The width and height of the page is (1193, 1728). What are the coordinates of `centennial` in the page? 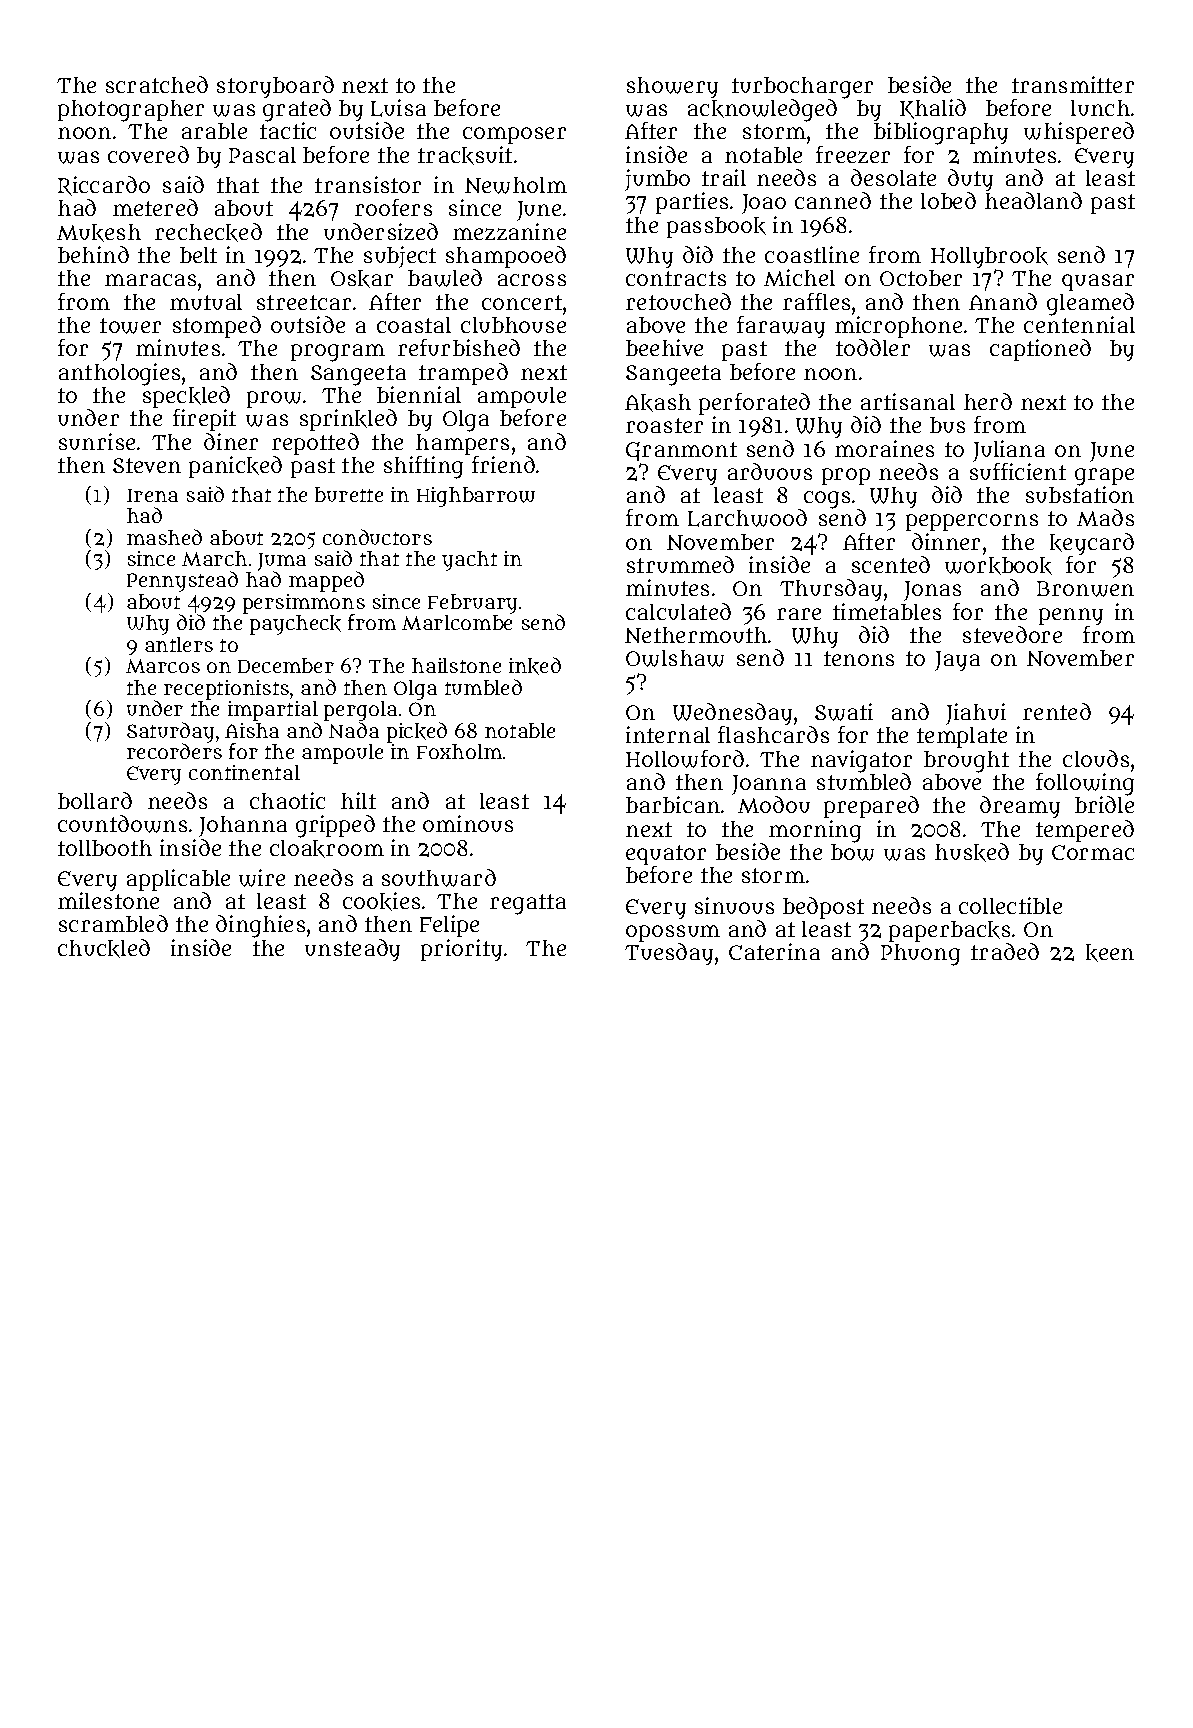 It's located at (1079, 324).
